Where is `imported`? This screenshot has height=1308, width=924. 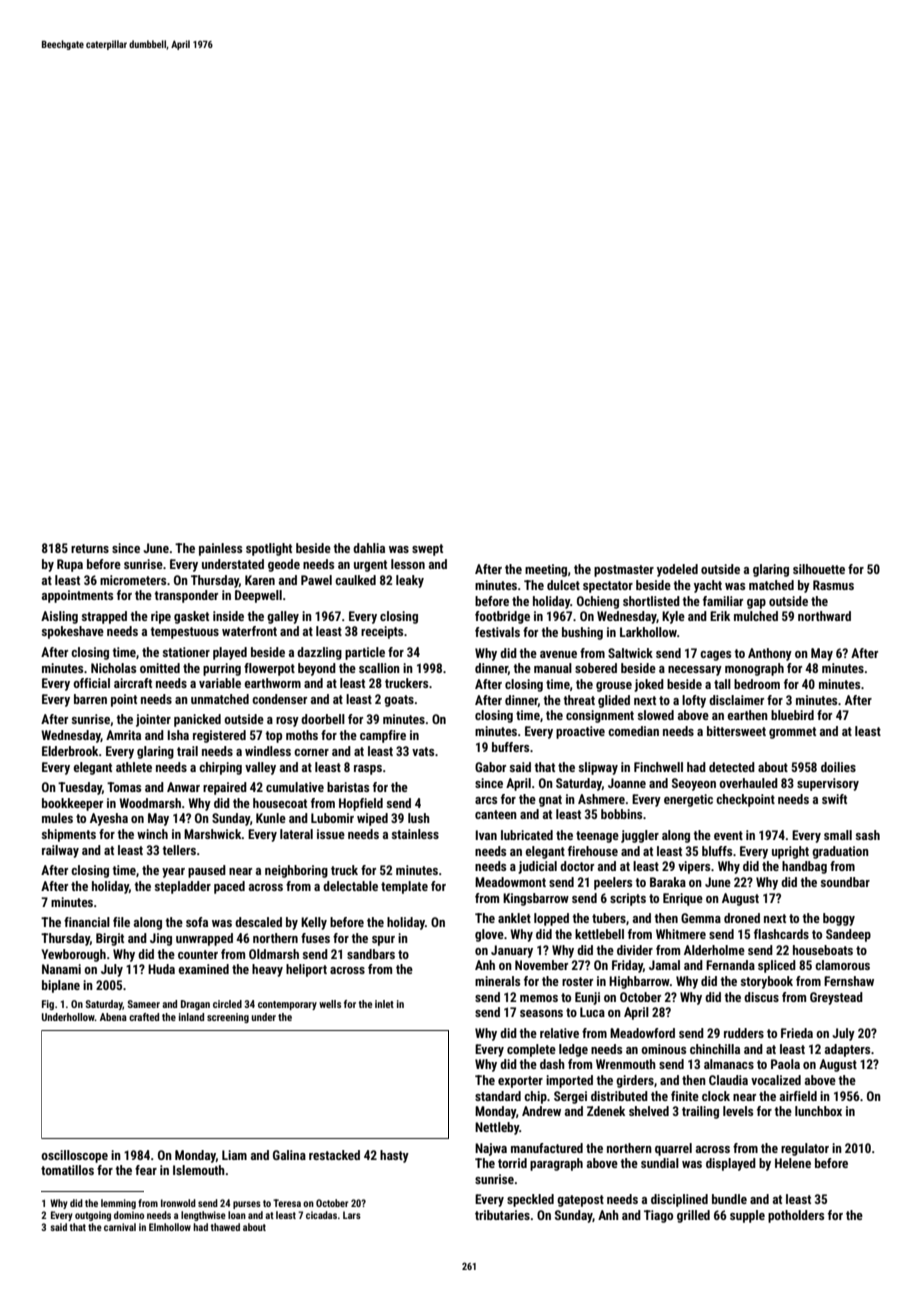
imported is located at coordinates (569, 1081).
